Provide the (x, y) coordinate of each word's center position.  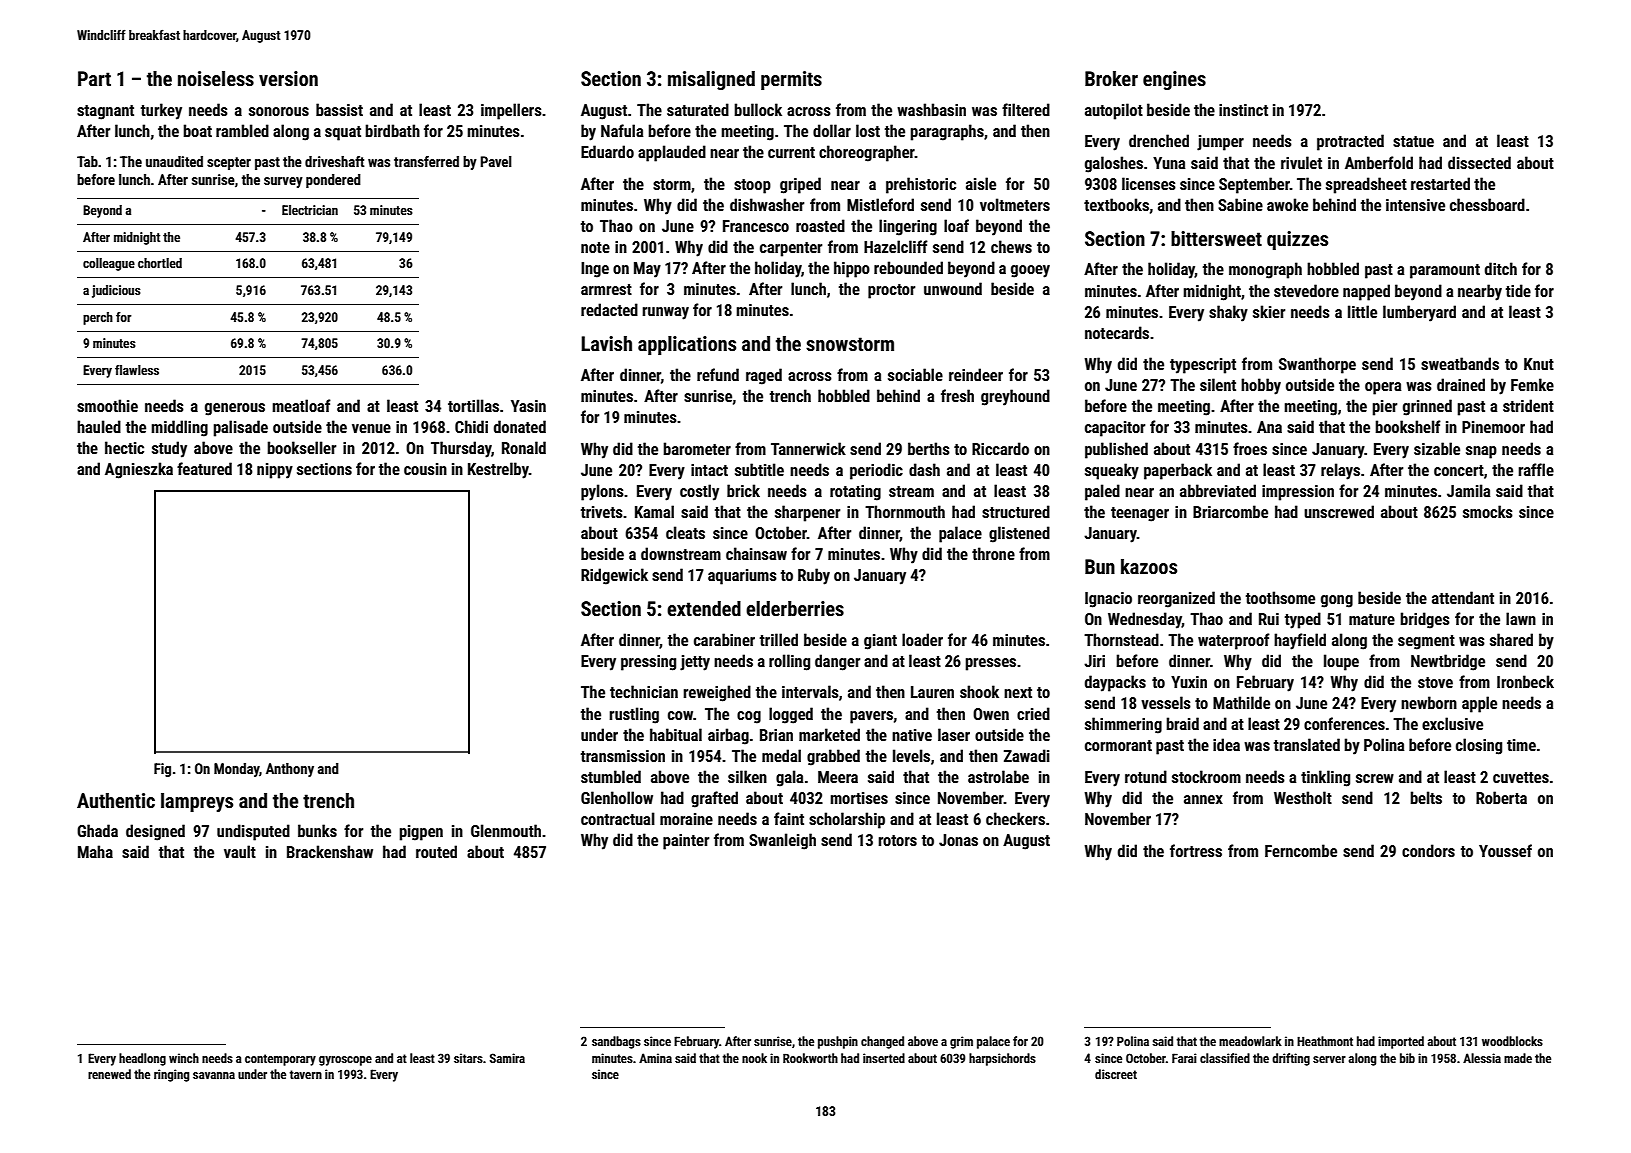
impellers (511, 111)
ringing (171, 1075)
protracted (1350, 142)
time (1521, 745)
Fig (162, 770)
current (791, 152)
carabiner (724, 639)
